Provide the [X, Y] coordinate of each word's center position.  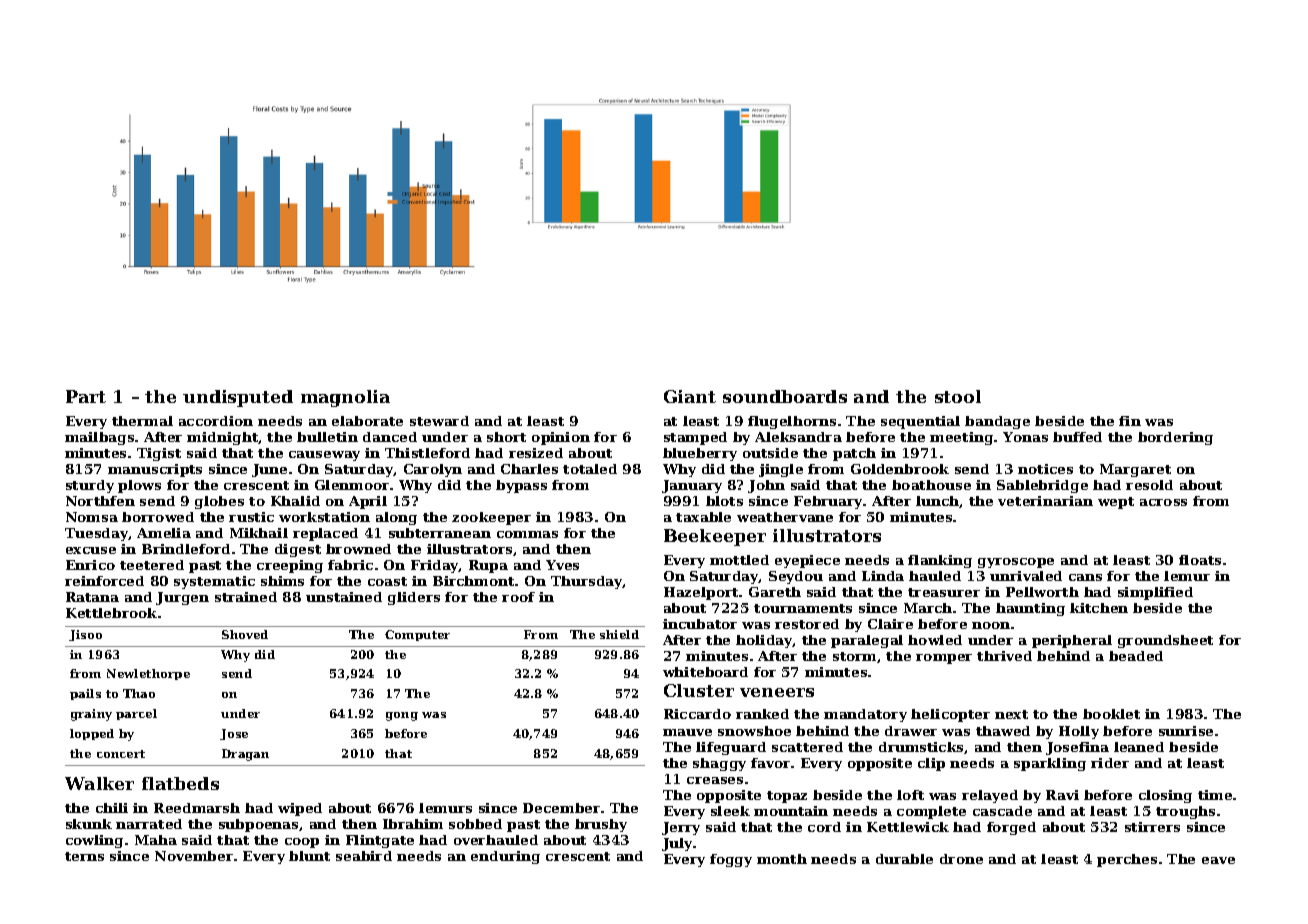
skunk [89, 824]
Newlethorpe [148, 674]
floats [1200, 560]
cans [1085, 577]
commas [527, 534]
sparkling [1050, 764]
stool [958, 396]
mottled [739, 560]
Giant [690, 396]
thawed [1003, 731]
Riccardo [697, 714]
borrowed [158, 517]
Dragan [245, 755]
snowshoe [754, 731]
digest [298, 550]
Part [86, 396]
